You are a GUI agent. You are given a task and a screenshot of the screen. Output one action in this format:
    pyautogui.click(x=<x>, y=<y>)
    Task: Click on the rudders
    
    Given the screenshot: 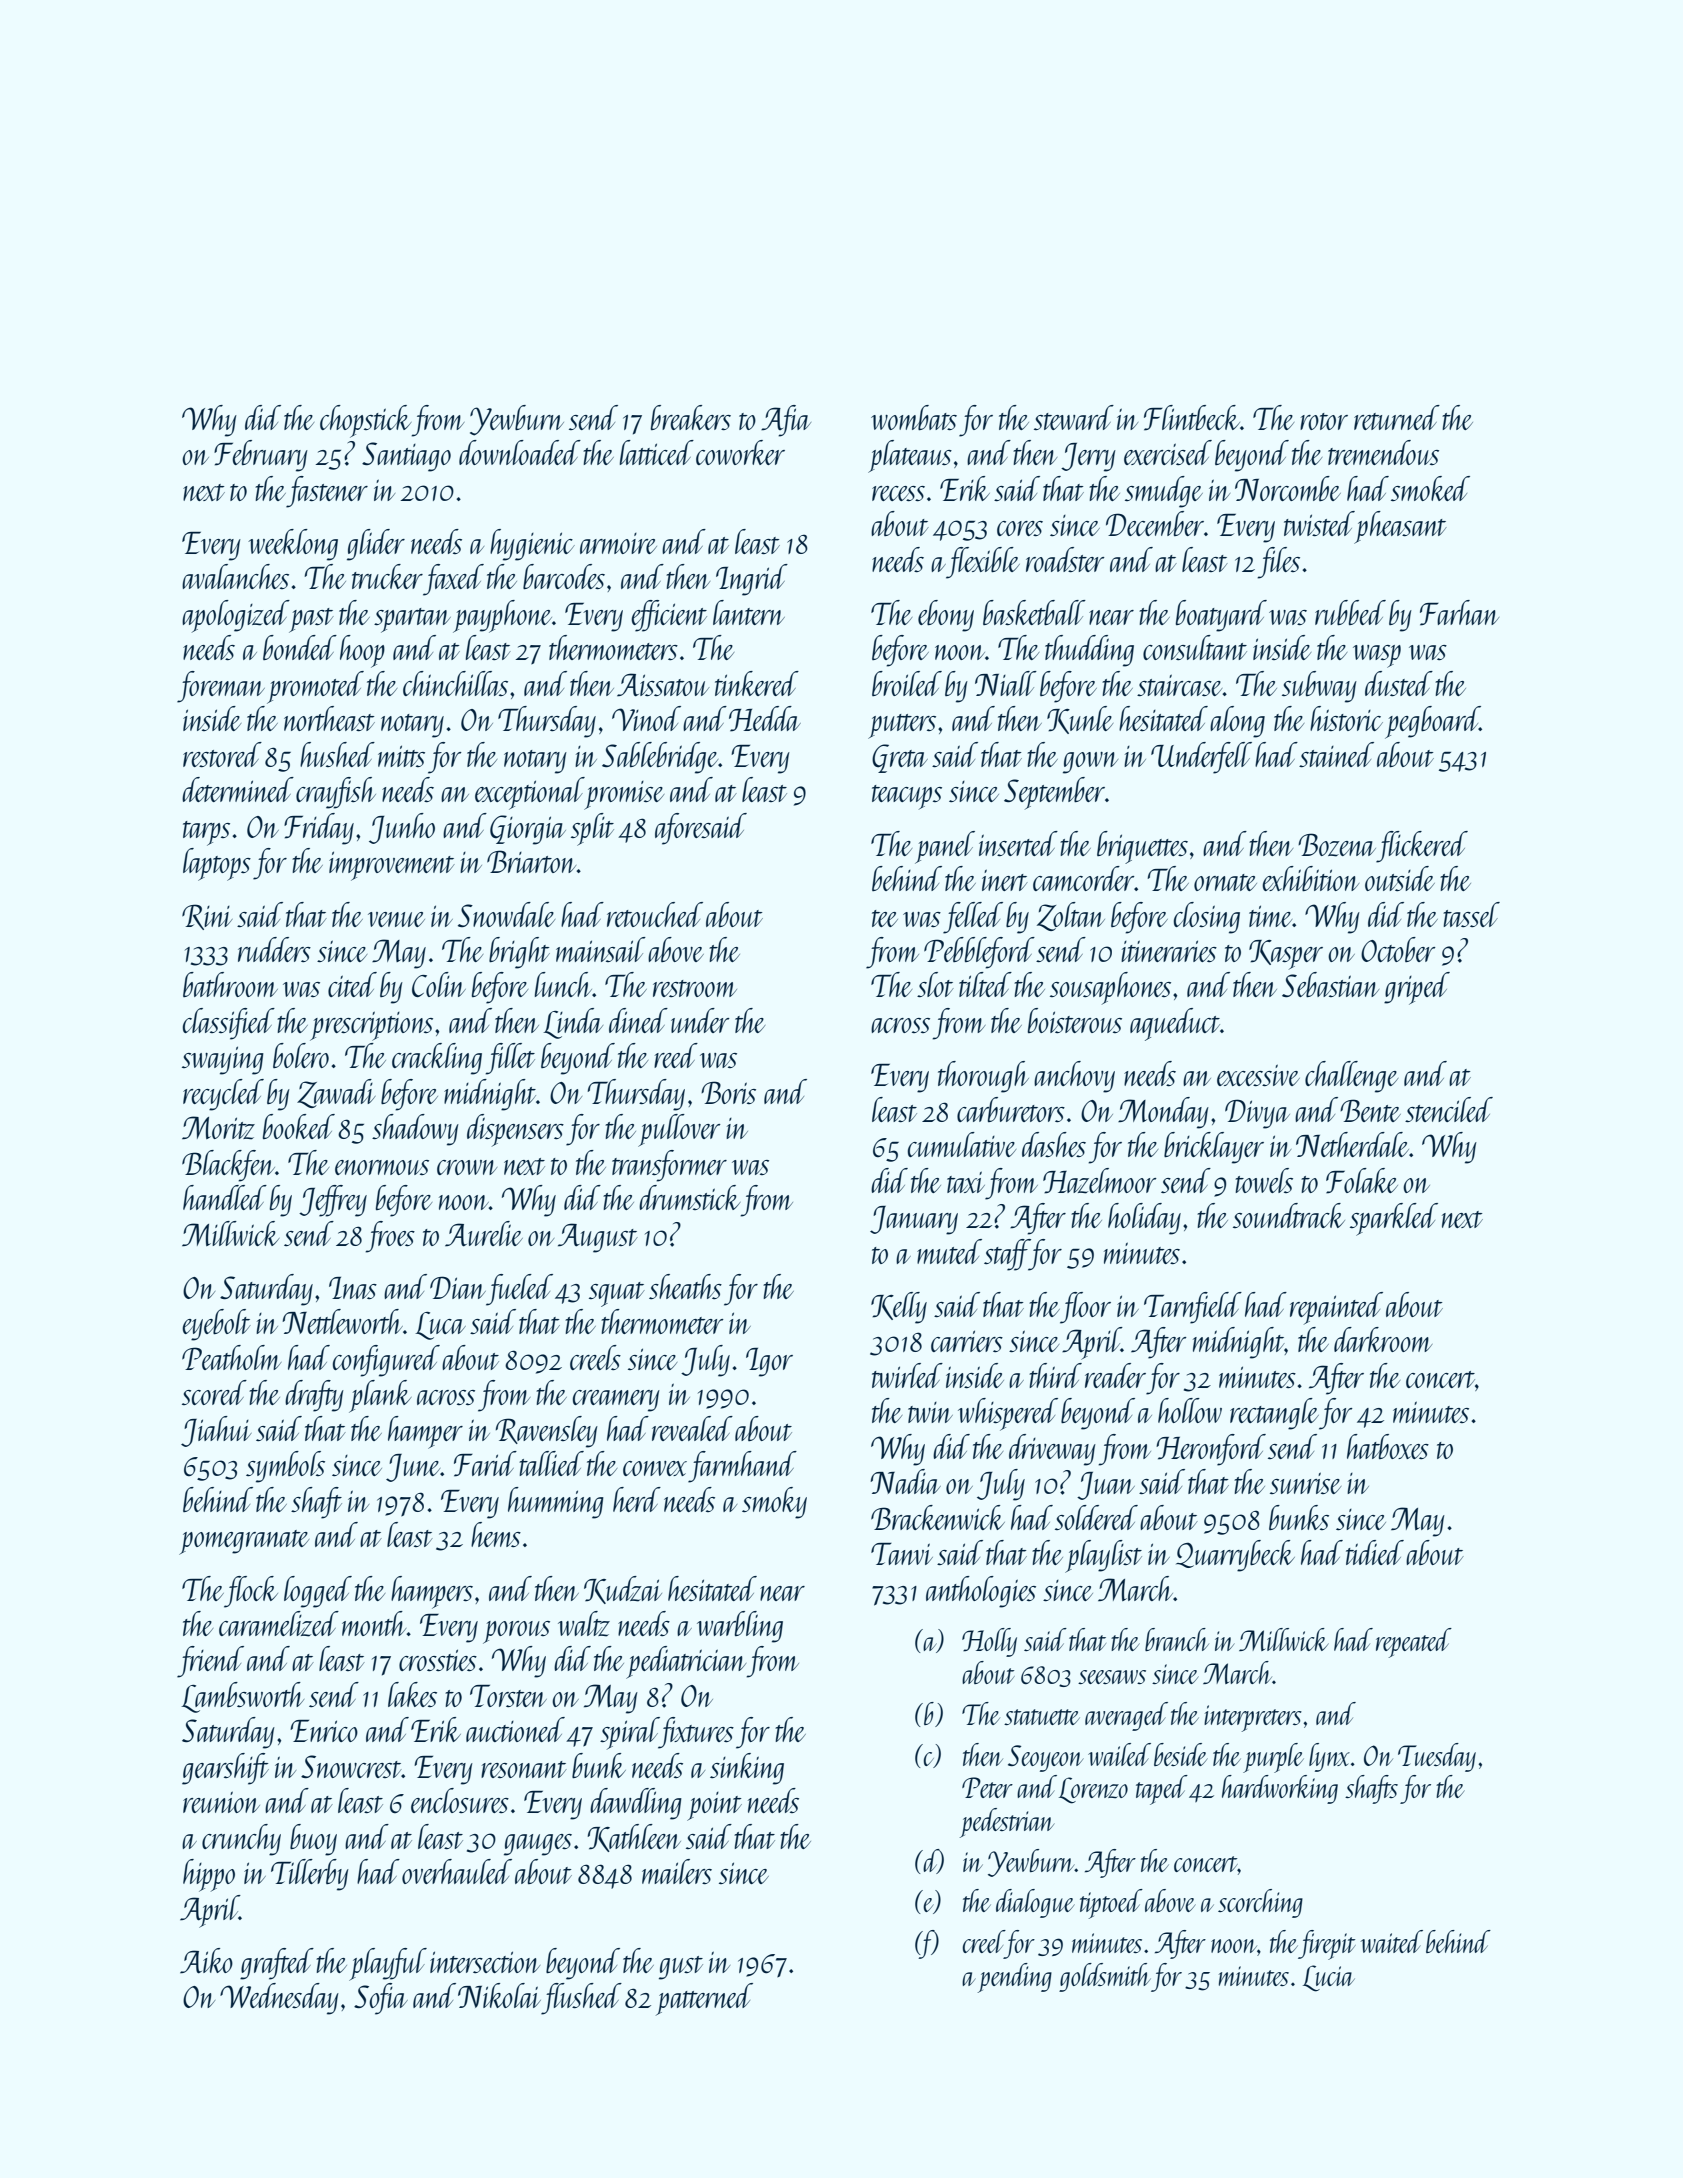 What is the action you would take?
    pyautogui.click(x=274, y=949)
